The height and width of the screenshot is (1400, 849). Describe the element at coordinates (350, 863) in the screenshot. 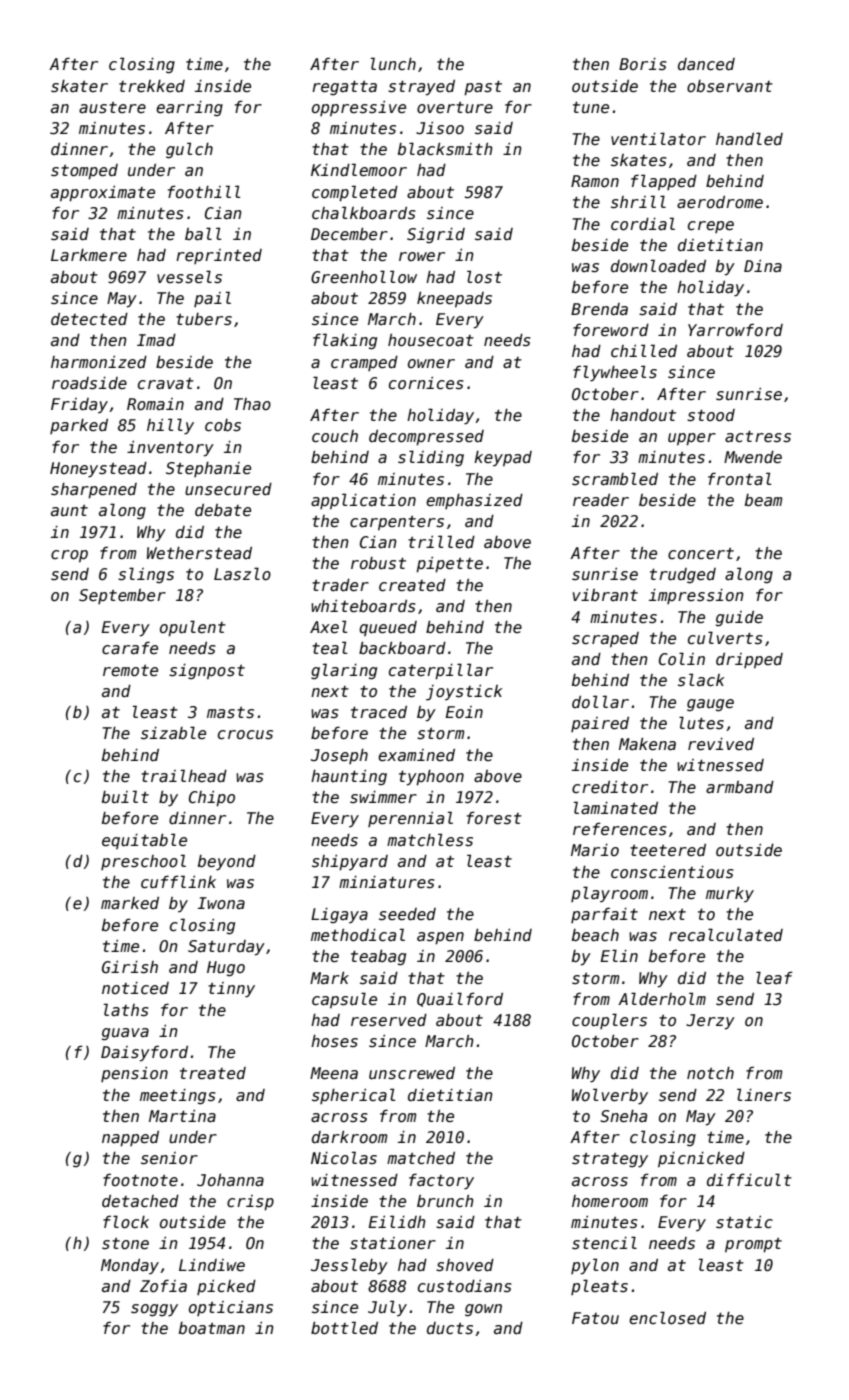

I see `shipyard` at that location.
